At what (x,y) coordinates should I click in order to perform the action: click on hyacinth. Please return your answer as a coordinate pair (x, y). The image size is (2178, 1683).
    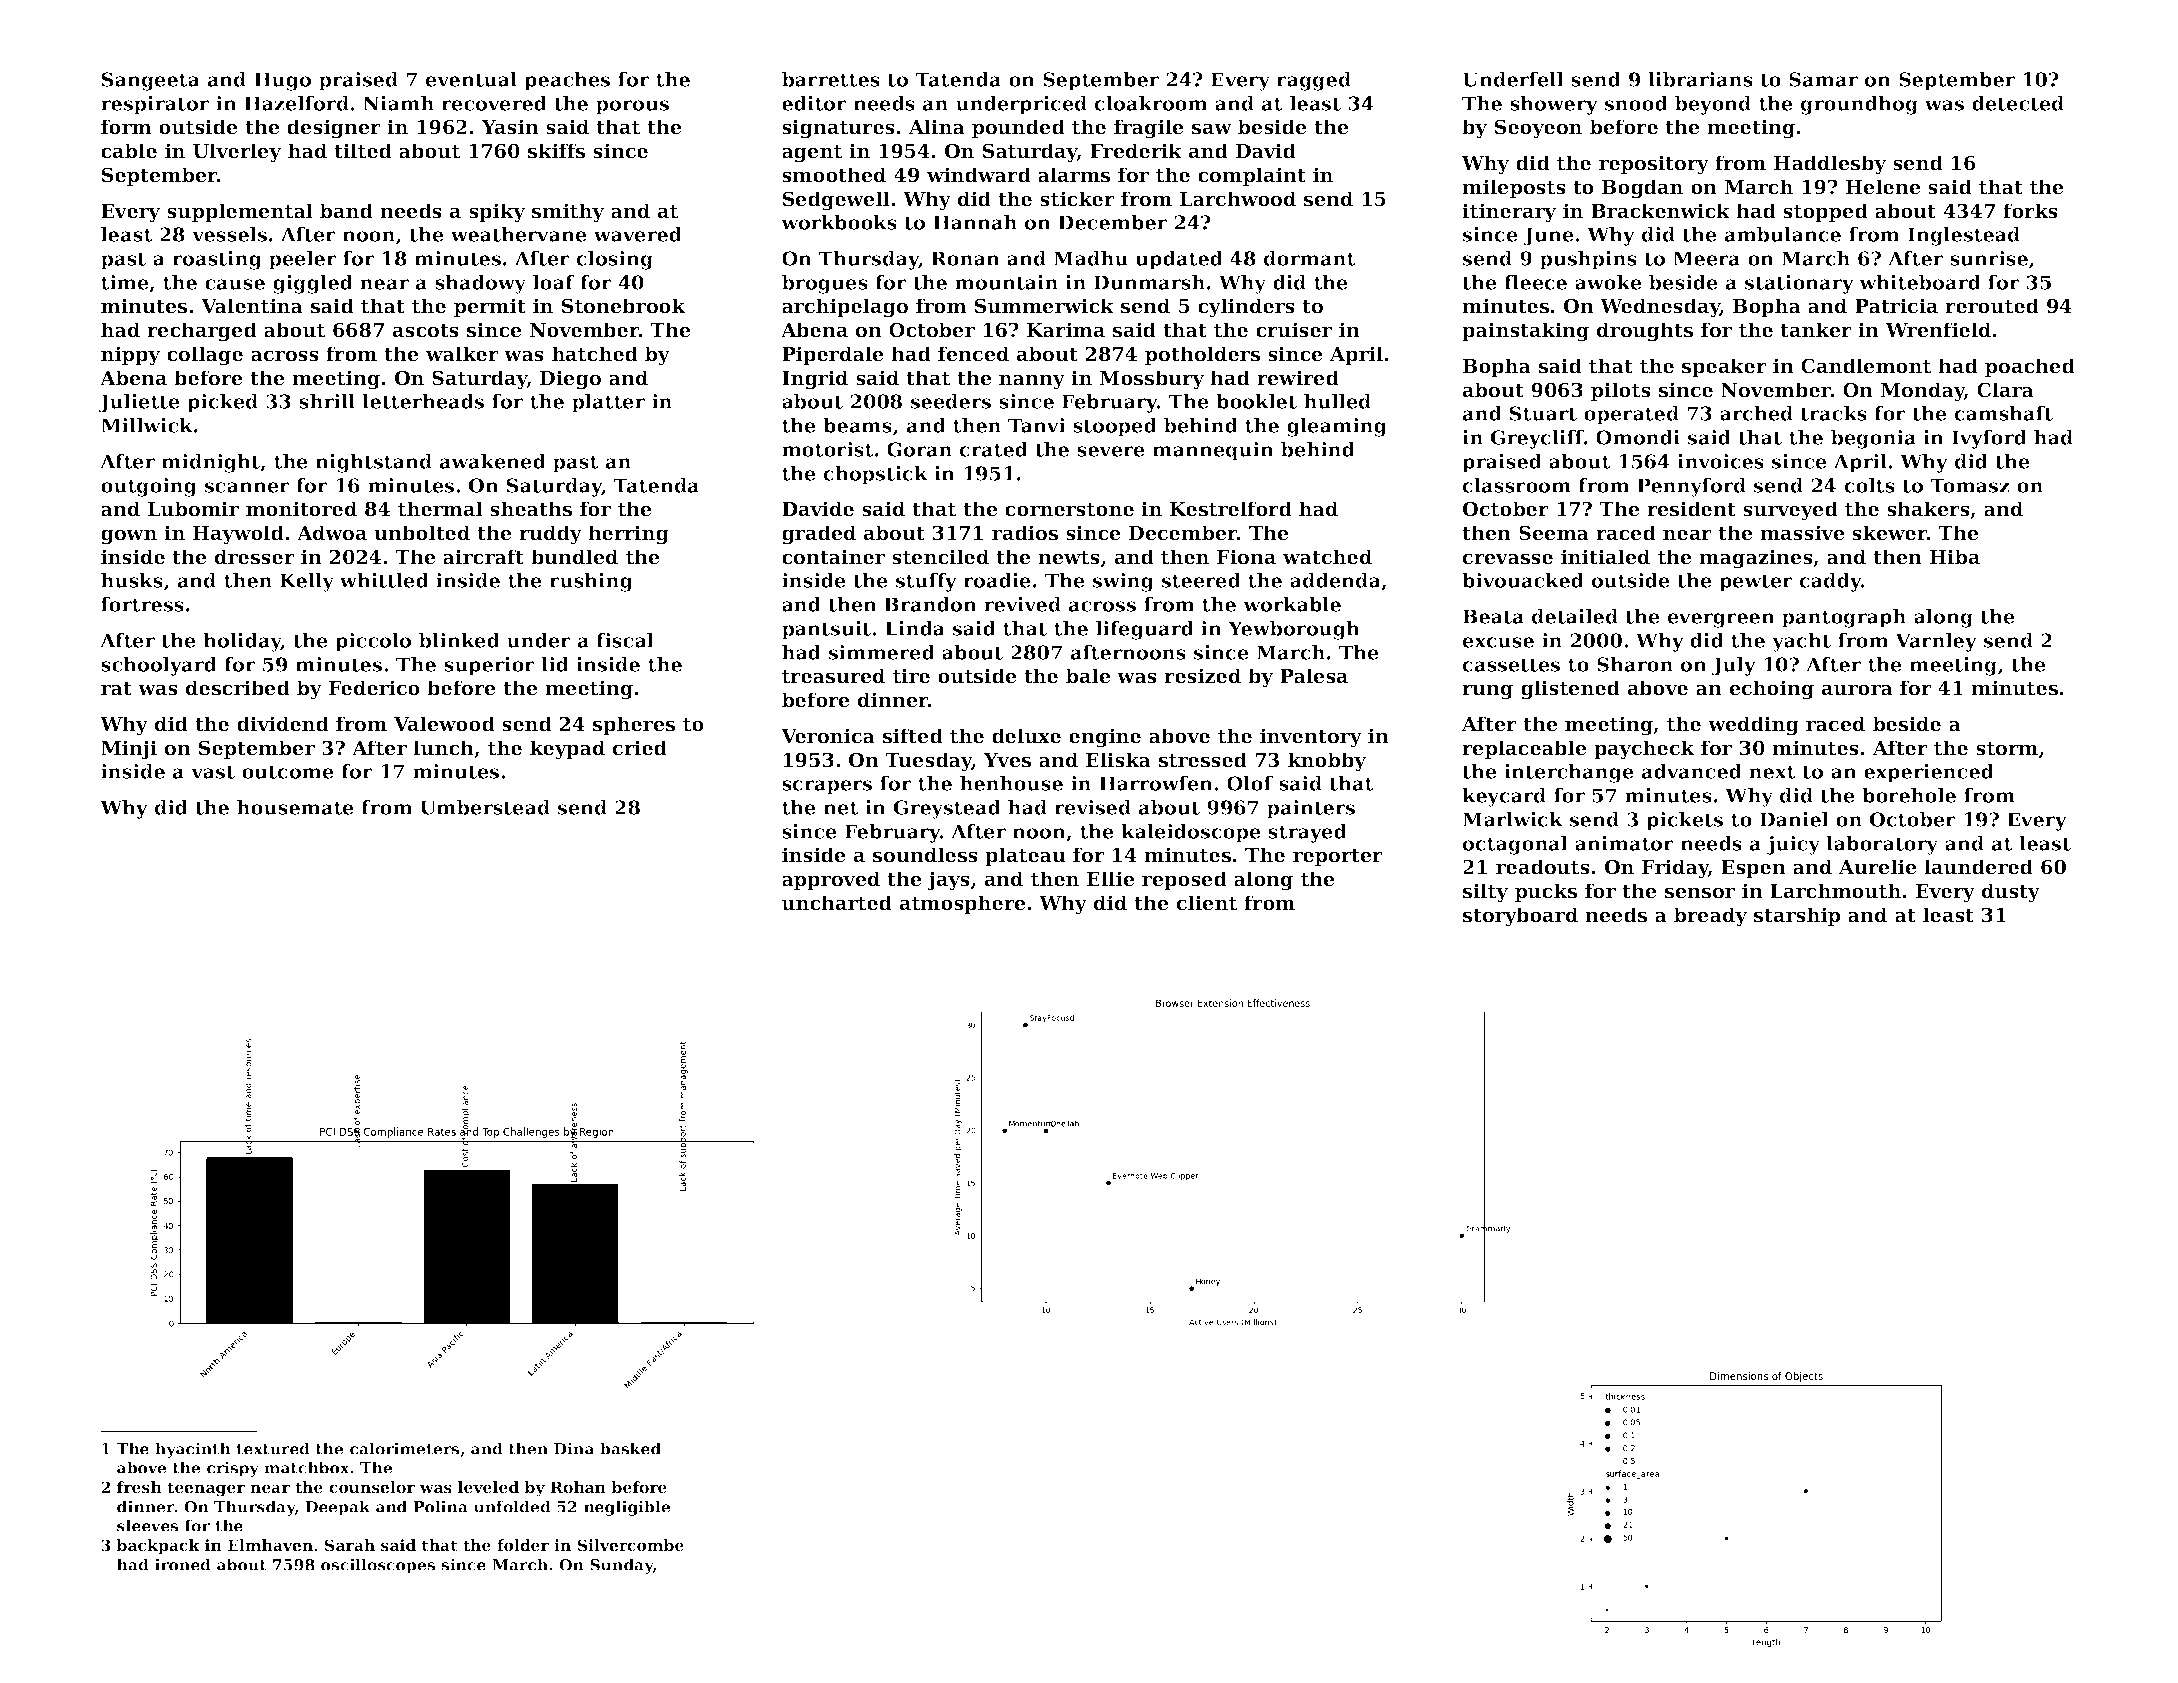
    Looking at the image, I should click on (193, 1450).
